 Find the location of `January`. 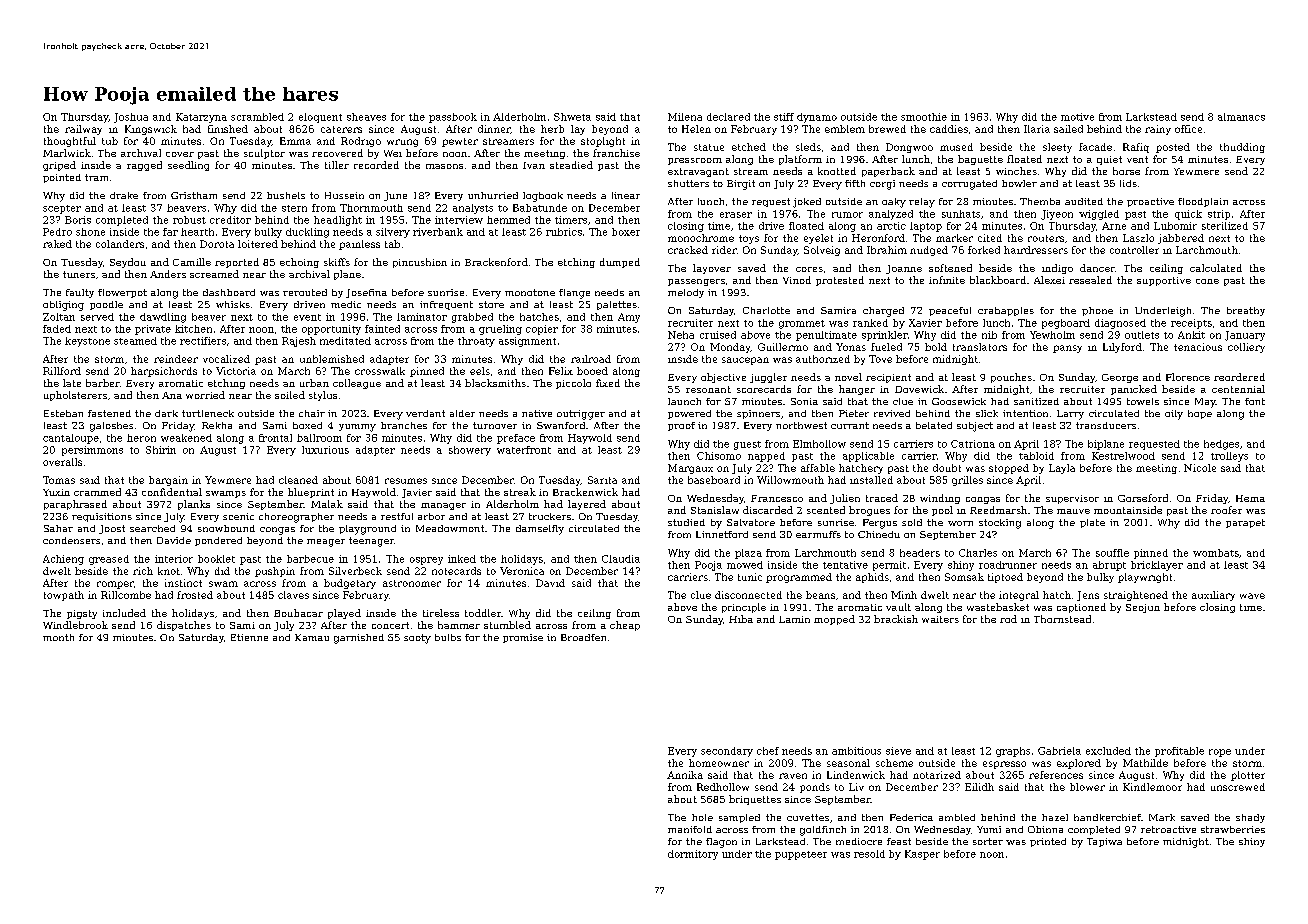

January is located at coordinates (1245, 336).
